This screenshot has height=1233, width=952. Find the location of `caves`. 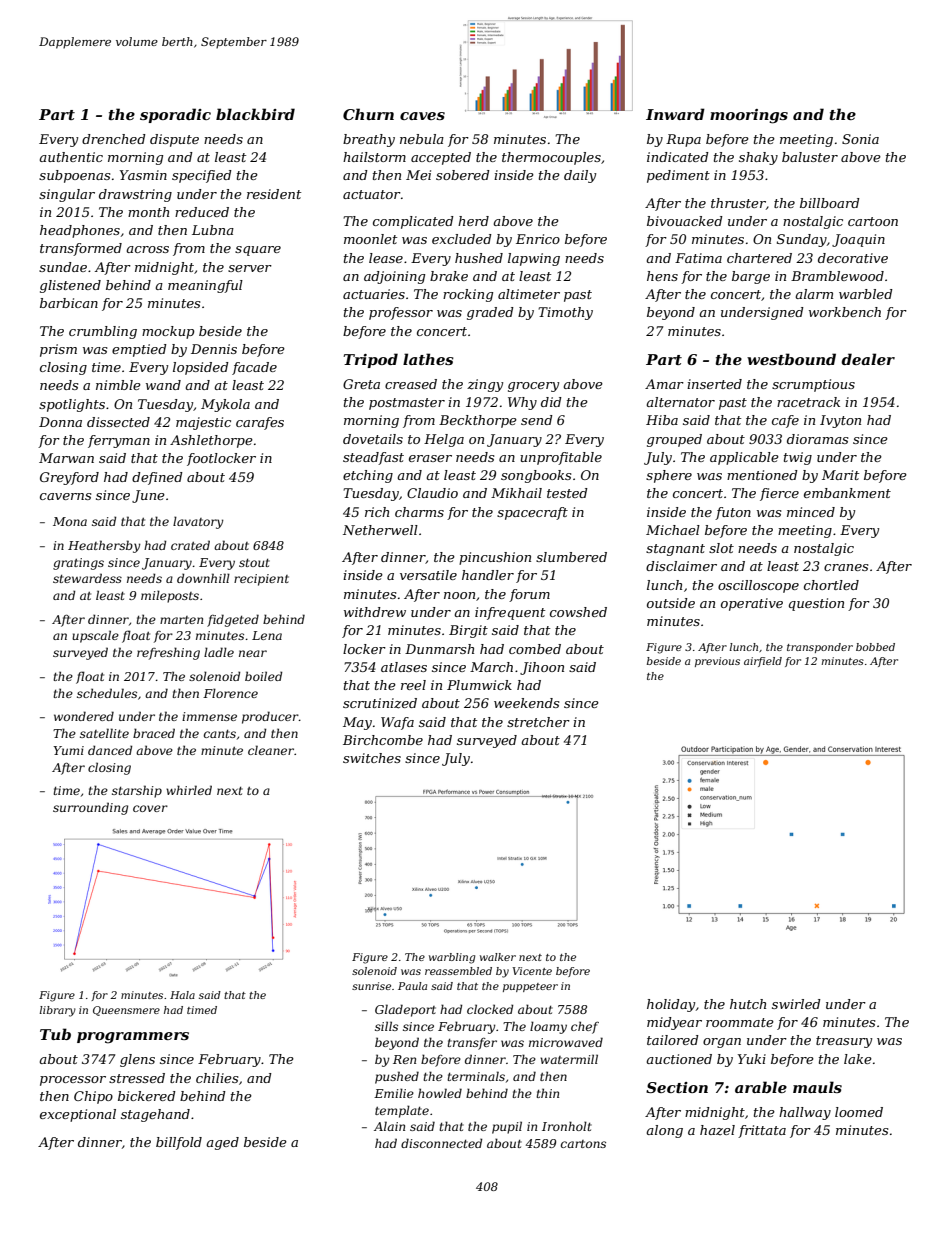

caves is located at coordinates (422, 116).
